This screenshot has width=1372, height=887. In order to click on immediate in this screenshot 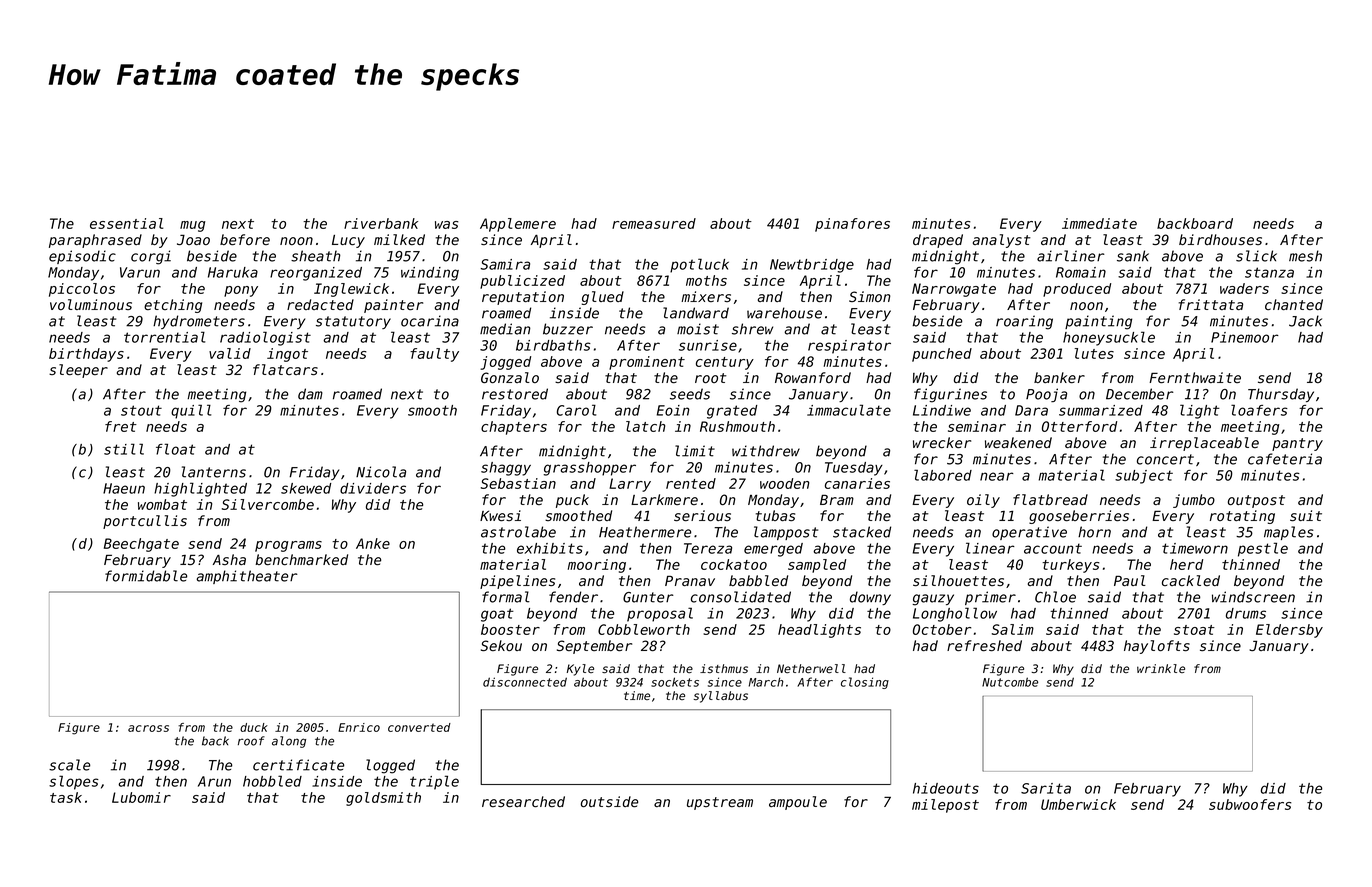, I will do `click(1099, 223)`.
